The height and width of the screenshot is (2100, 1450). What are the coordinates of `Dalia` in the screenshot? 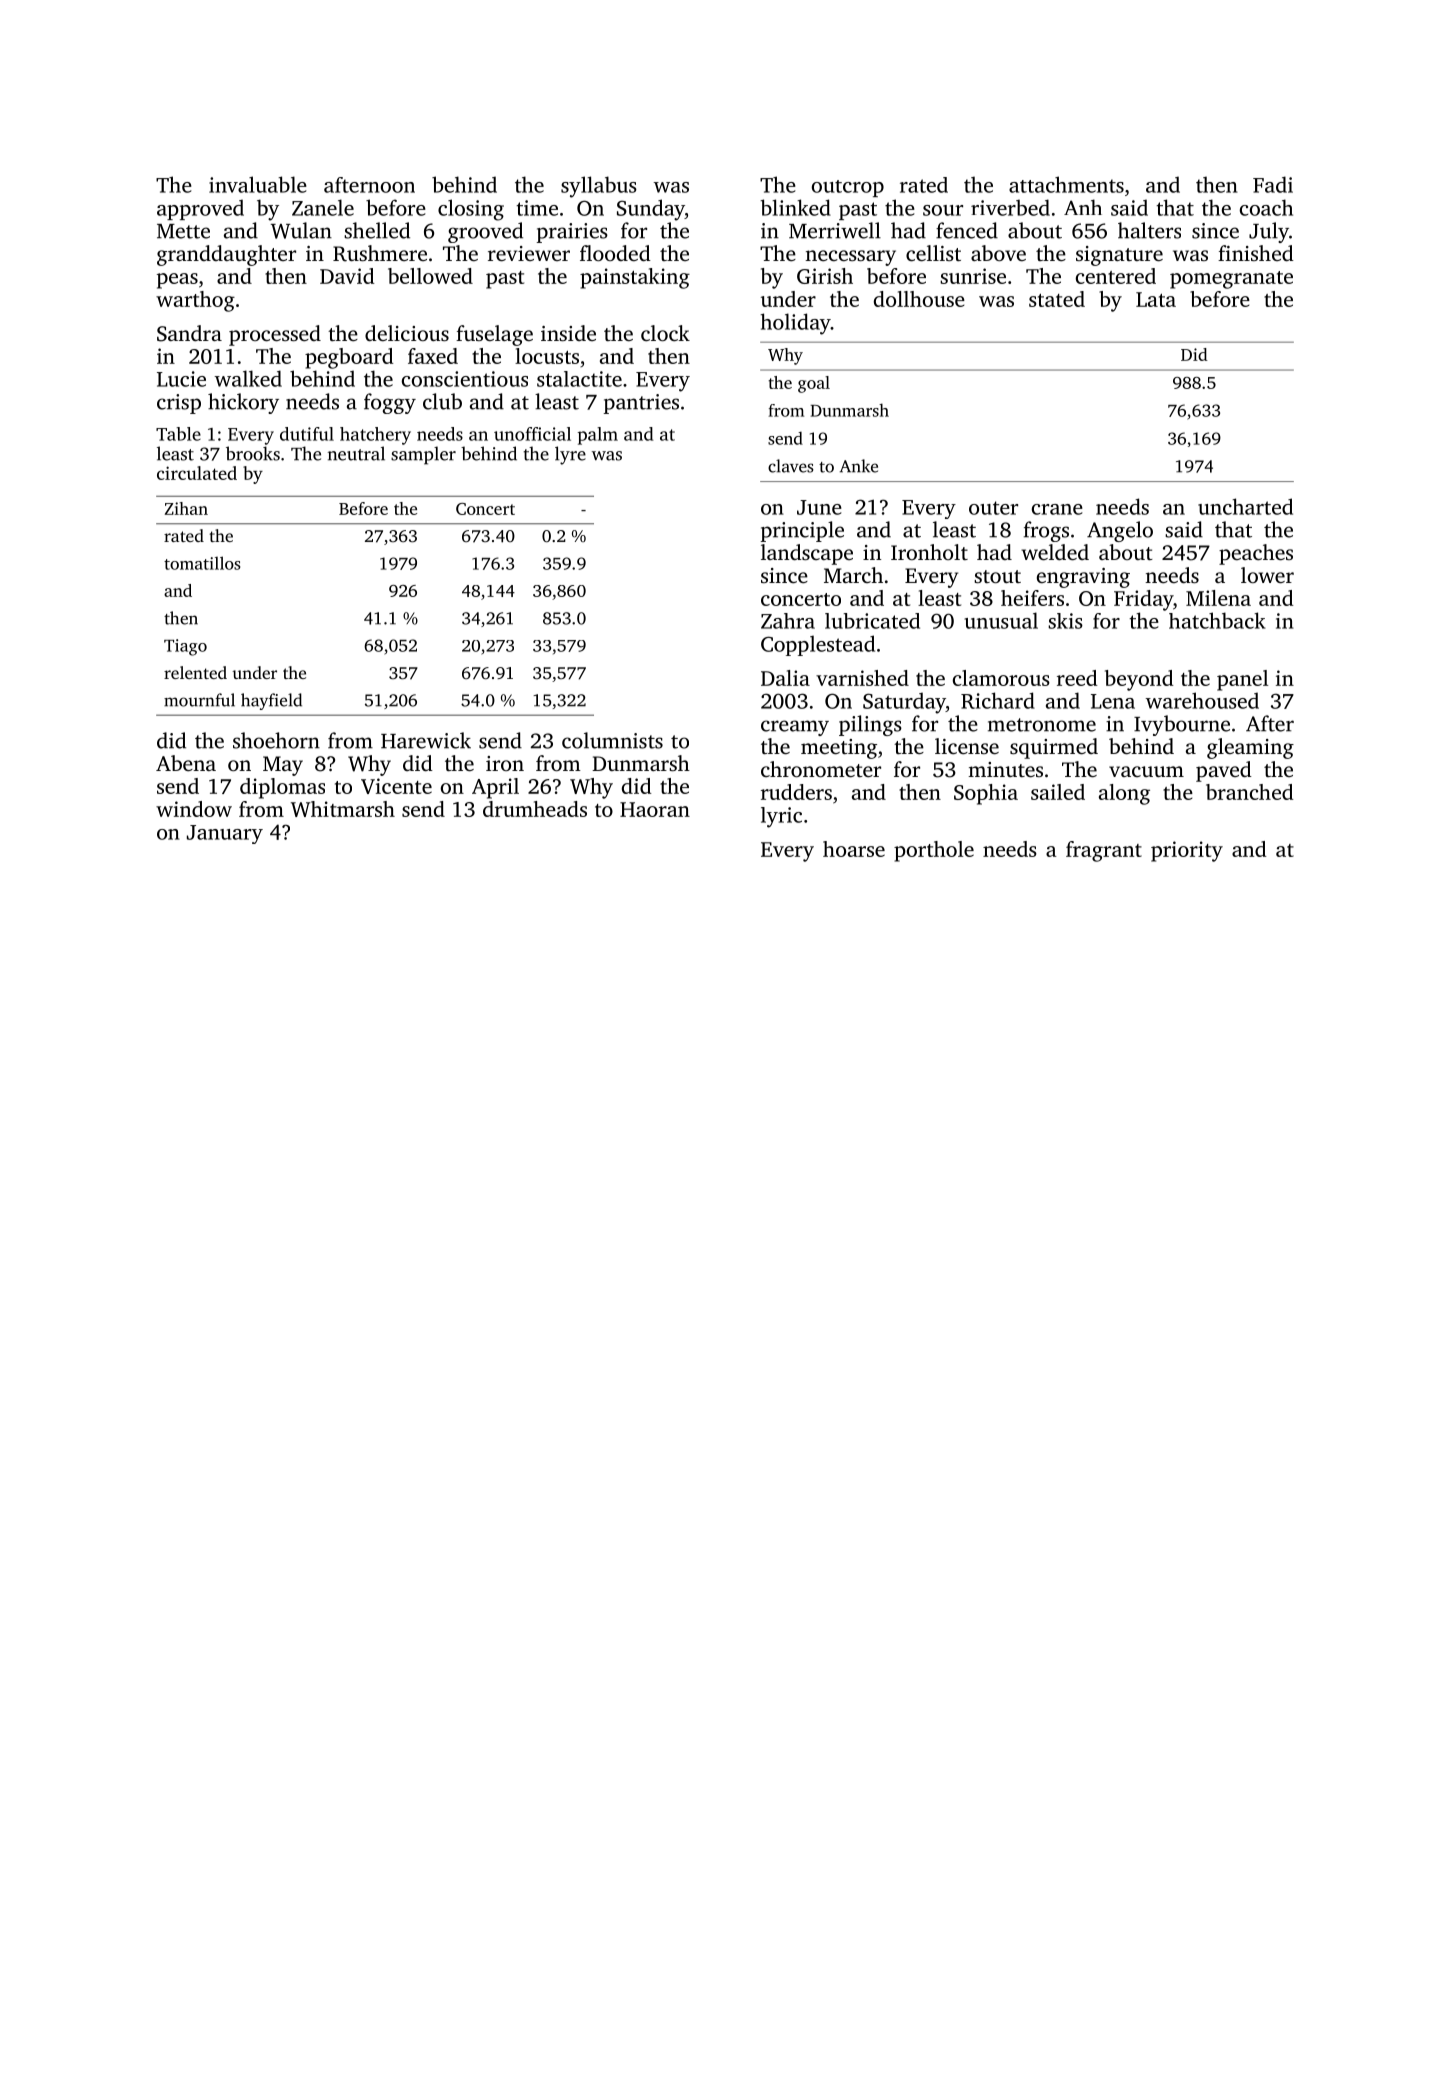 It's located at (785, 678).
